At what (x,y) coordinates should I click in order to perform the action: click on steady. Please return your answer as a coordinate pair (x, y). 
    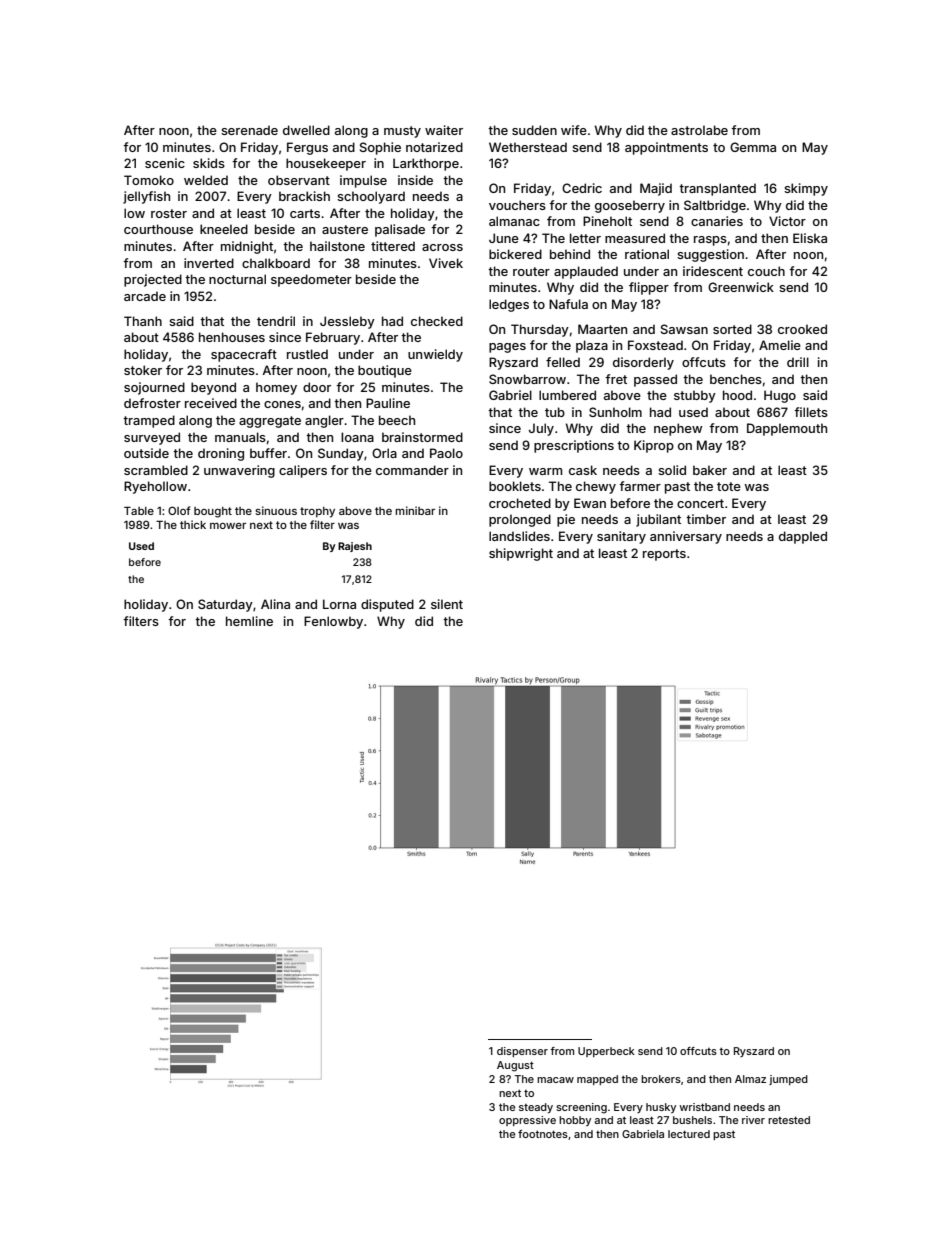
    Looking at the image, I should click on (536, 1108).
